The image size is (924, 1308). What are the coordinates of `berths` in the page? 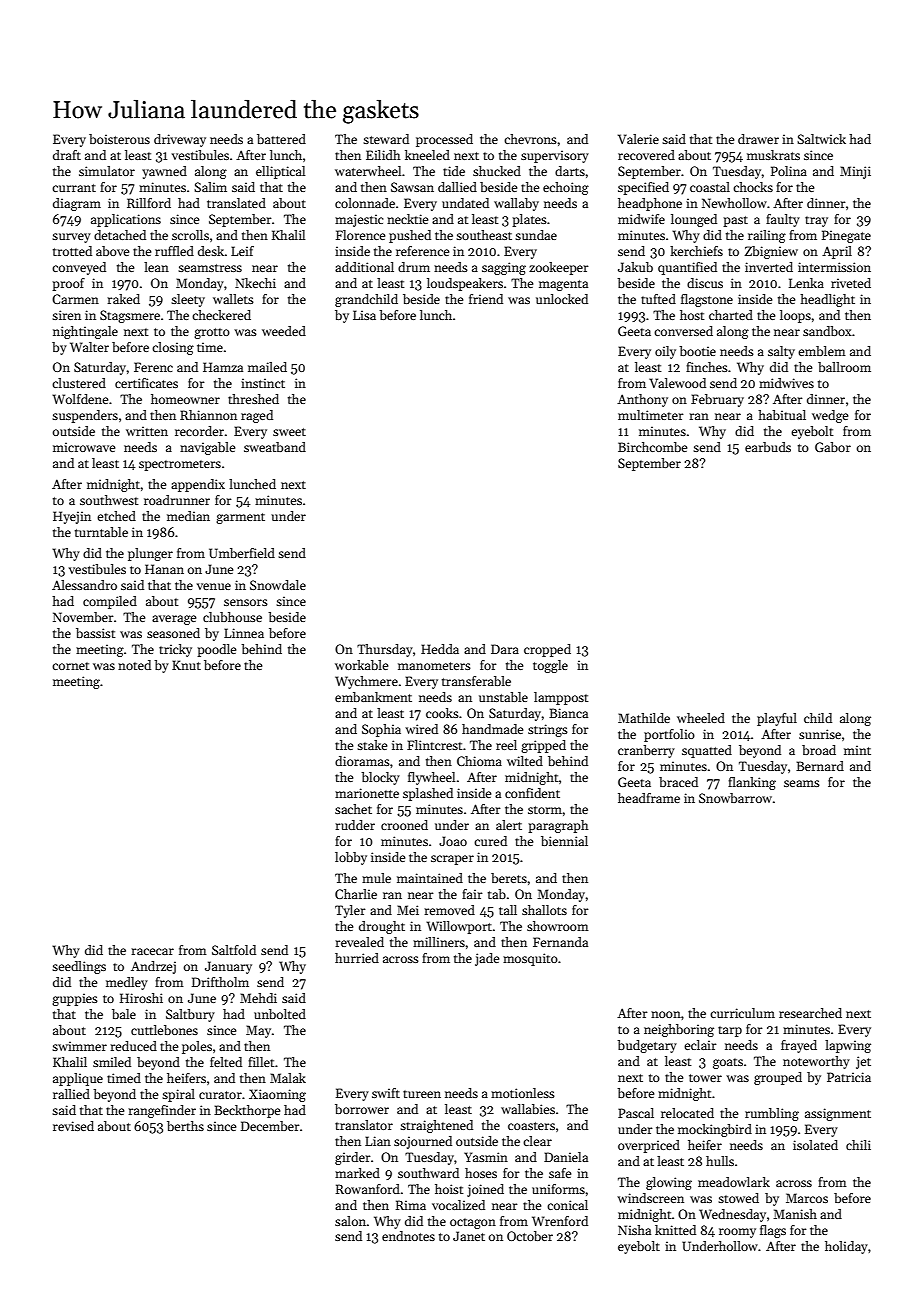 It's located at (185, 1126).
